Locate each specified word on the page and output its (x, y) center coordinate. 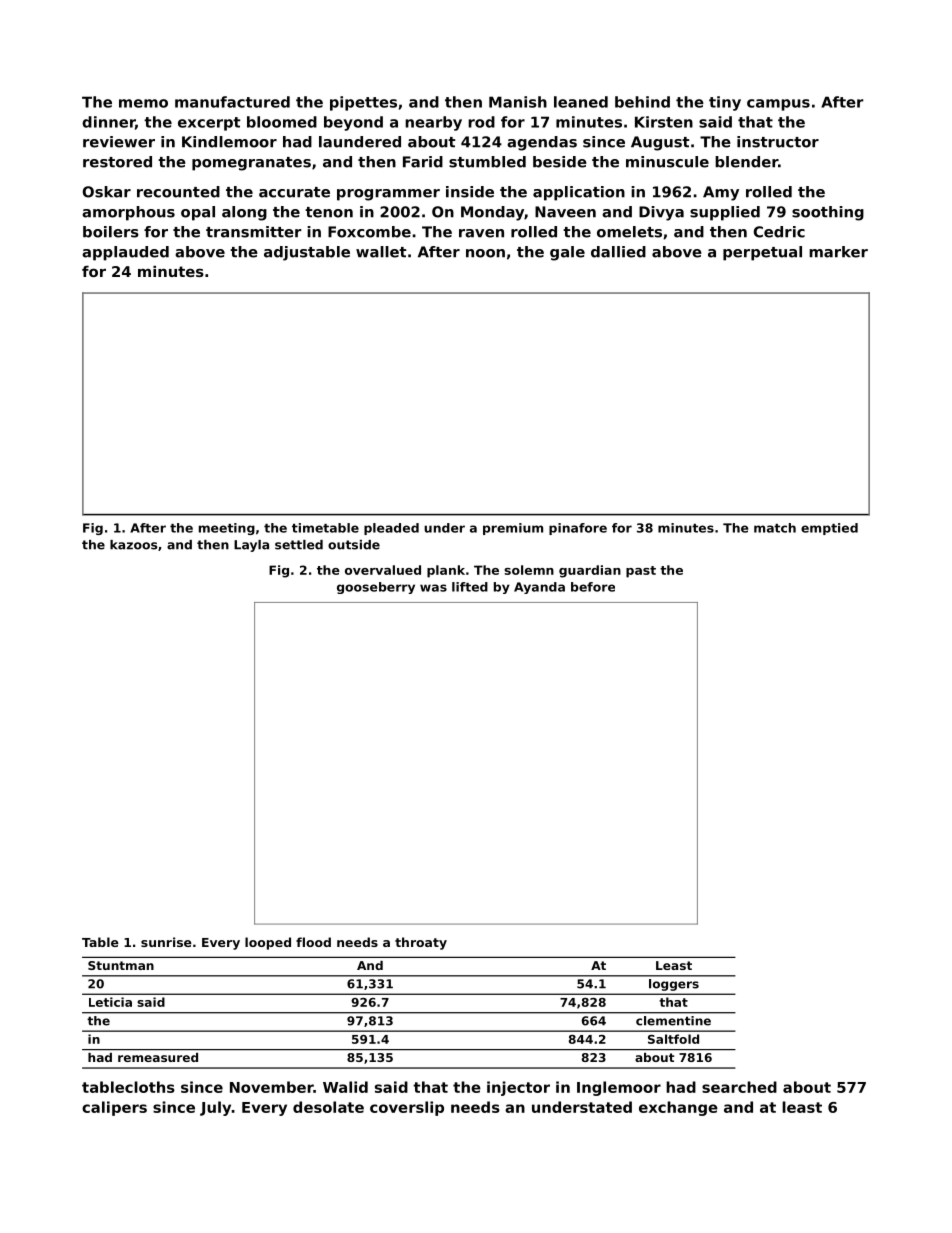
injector (518, 1088)
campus (778, 105)
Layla (251, 546)
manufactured (232, 102)
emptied (829, 529)
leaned (581, 102)
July (215, 1108)
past (641, 572)
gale (567, 253)
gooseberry (376, 588)
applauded (125, 253)
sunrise (166, 942)
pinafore (578, 529)
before (593, 587)
